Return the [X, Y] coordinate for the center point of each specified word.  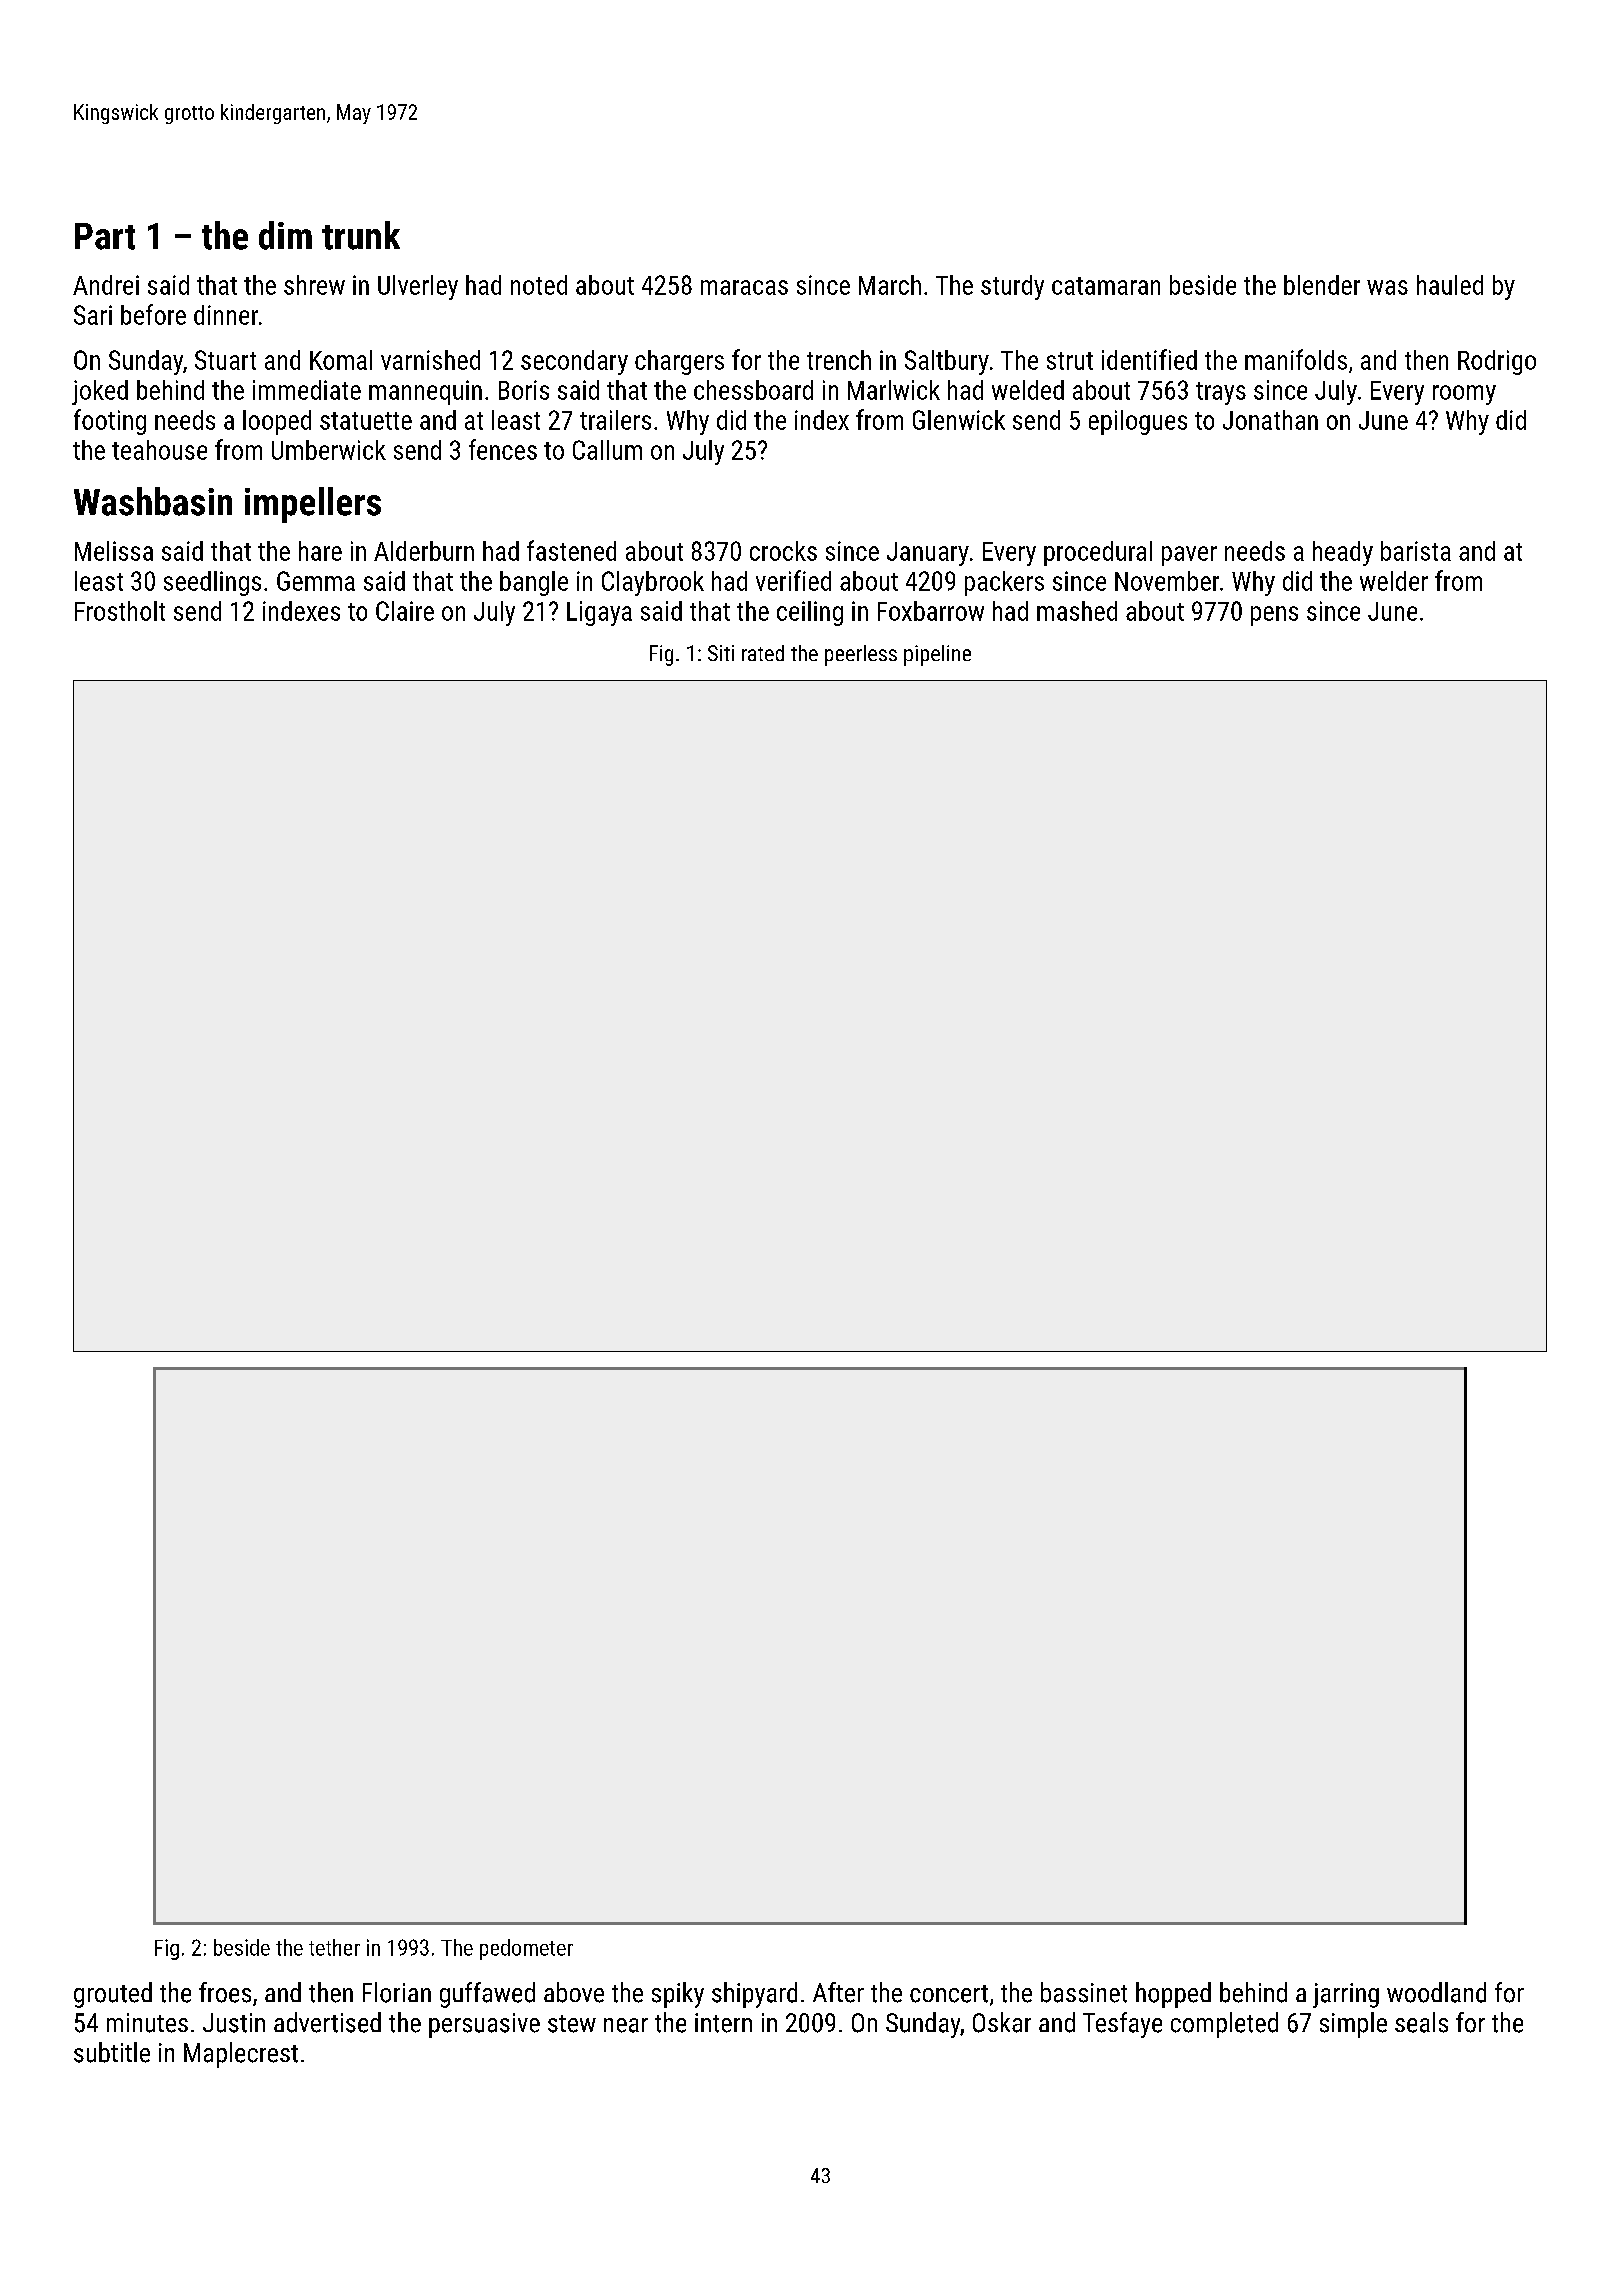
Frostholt [120, 611]
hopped [1173, 1995]
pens [1274, 616]
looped [277, 422]
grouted [113, 1995]
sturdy [1012, 287]
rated [763, 653]
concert [949, 1994]
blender [1322, 285]
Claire [405, 611]
